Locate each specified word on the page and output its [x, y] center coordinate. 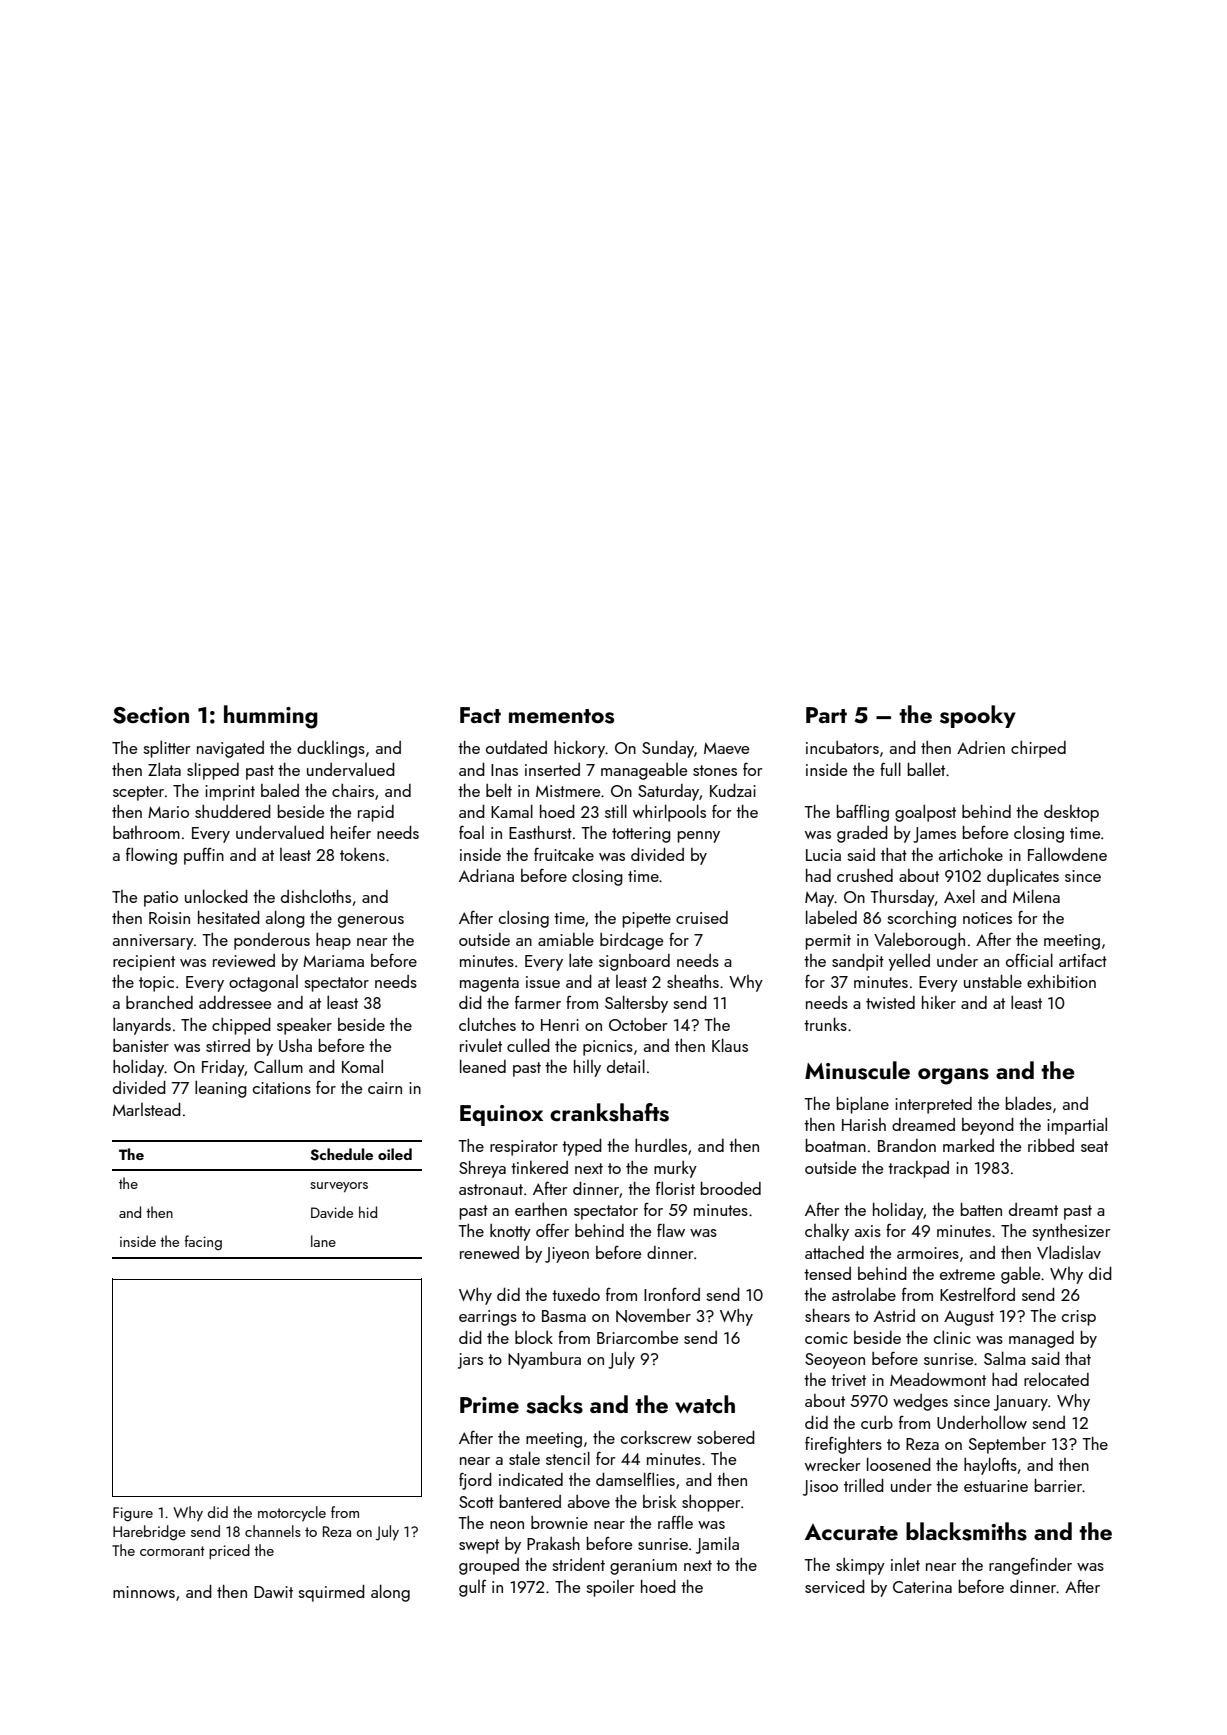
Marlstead [147, 1109]
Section [151, 715]
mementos [561, 716]
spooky [978, 716]
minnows [144, 1592]
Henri [560, 1025]
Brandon [907, 1145]
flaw [671, 1230]
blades [1029, 1103]
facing [203, 1242]
